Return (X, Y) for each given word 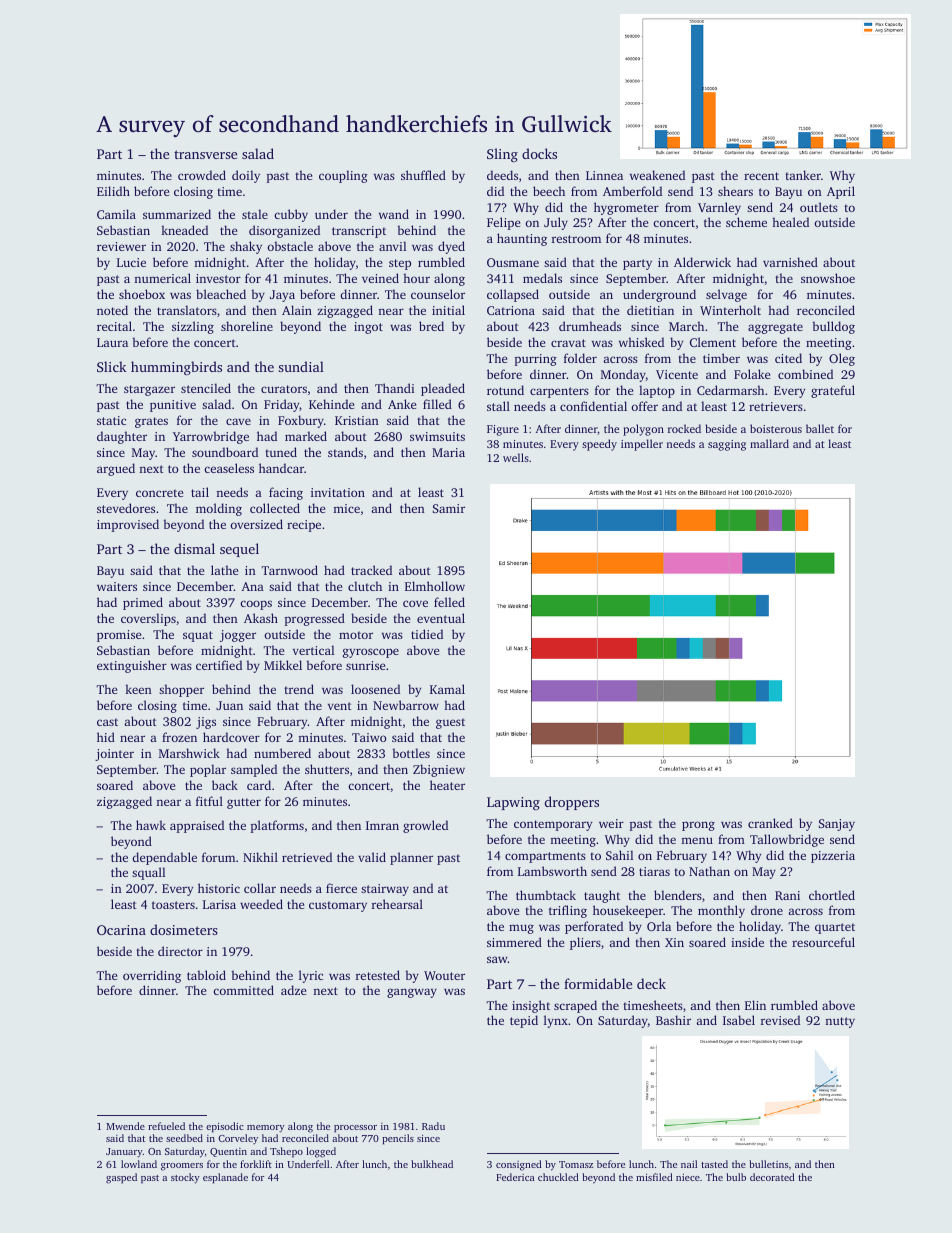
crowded (202, 175)
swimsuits (437, 436)
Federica (515, 1177)
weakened (657, 175)
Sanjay (837, 825)
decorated (772, 1177)
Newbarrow (406, 705)
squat (198, 636)
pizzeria (833, 857)
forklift (256, 1164)
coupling (343, 176)
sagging (727, 445)
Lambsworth (552, 871)
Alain (297, 310)
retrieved (307, 857)
